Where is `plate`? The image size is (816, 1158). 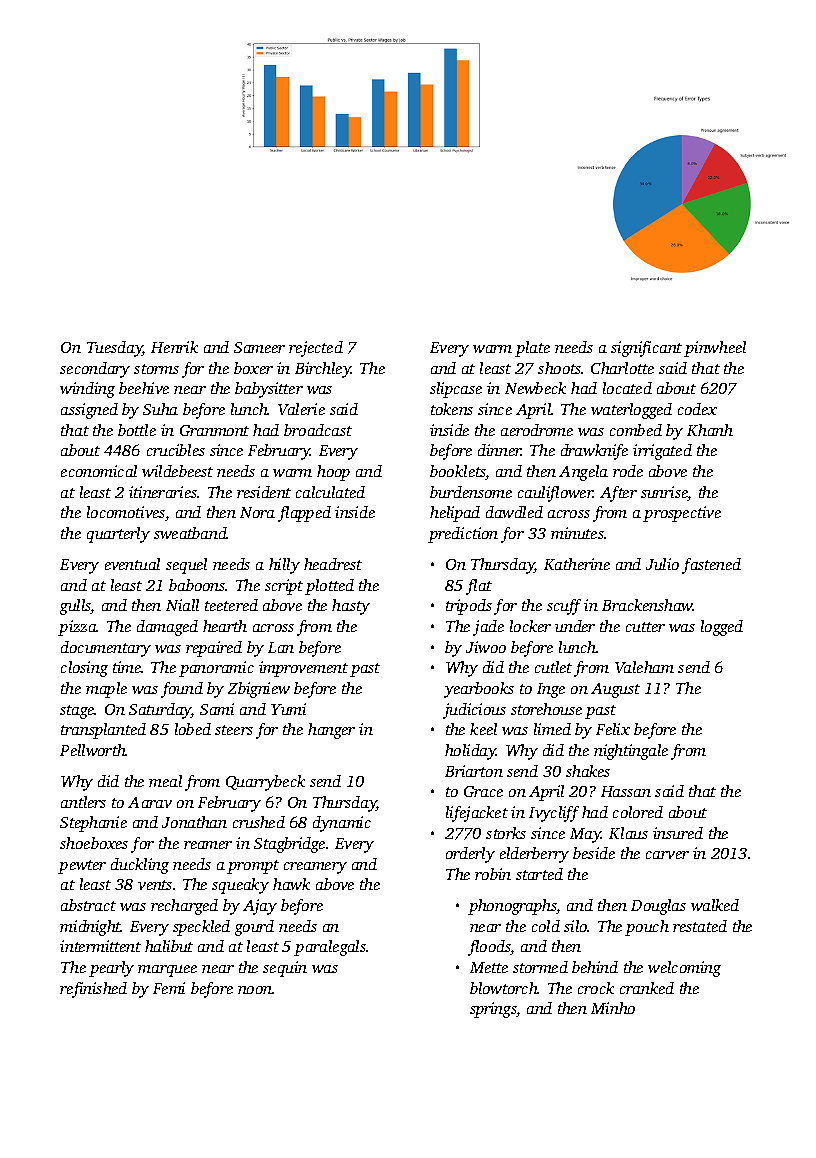 plate is located at coordinates (532, 349).
